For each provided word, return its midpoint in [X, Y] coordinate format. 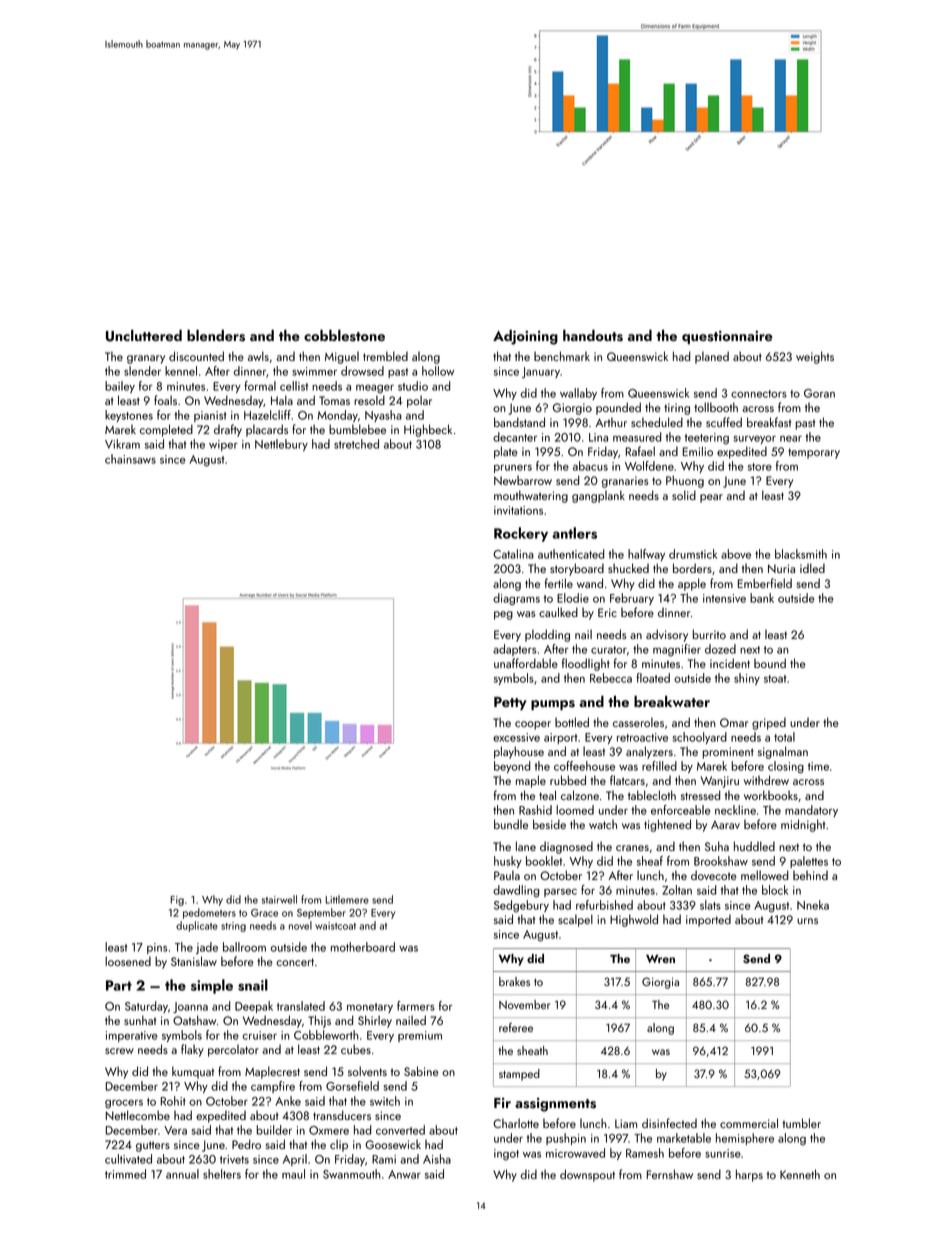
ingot [506, 1155]
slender [142, 371]
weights [815, 357]
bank [762, 598]
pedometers [209, 913]
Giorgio [572, 409]
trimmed [125, 1174]
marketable [684, 1138]
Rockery [521, 534]
